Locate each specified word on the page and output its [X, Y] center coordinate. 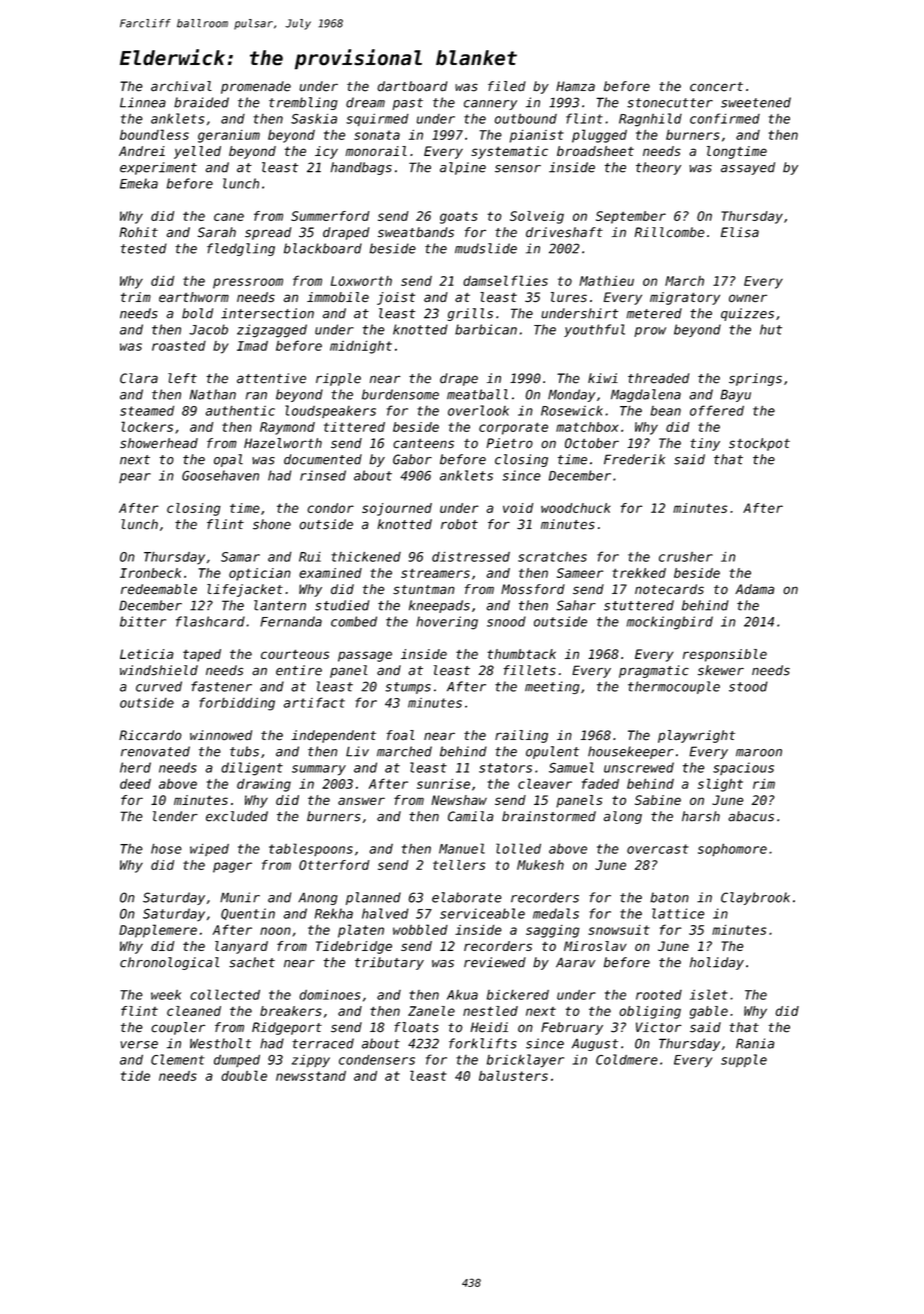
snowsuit [619, 930]
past [407, 104]
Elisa [740, 232]
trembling [303, 103]
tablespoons [311, 849]
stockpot [759, 444]
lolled [518, 848]
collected [225, 994]
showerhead [159, 443]
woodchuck [576, 508]
